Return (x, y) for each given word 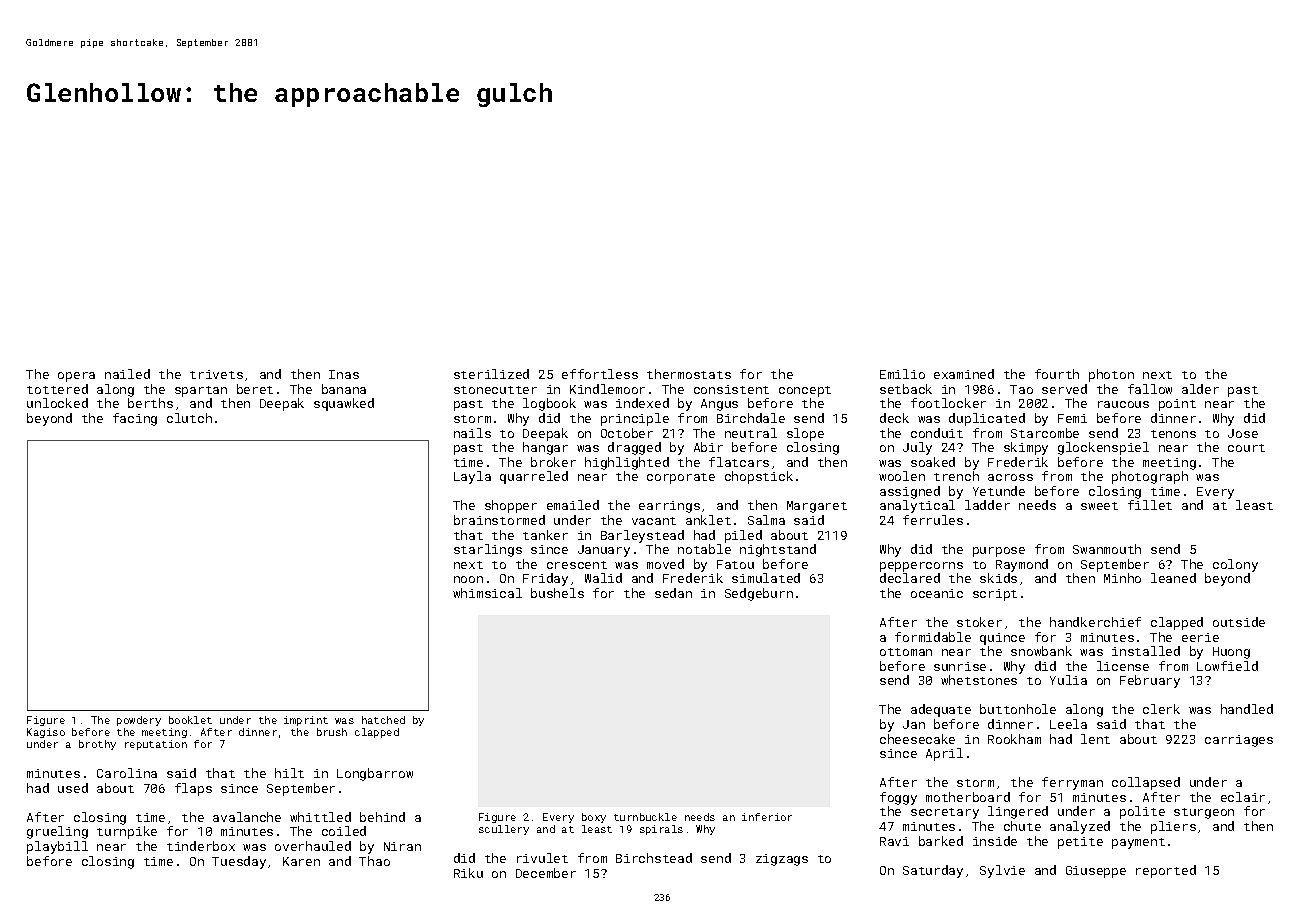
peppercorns (921, 567)
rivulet (542, 858)
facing (135, 419)
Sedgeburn (759, 594)
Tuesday (239, 862)
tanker (545, 535)
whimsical (487, 593)
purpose (999, 552)
